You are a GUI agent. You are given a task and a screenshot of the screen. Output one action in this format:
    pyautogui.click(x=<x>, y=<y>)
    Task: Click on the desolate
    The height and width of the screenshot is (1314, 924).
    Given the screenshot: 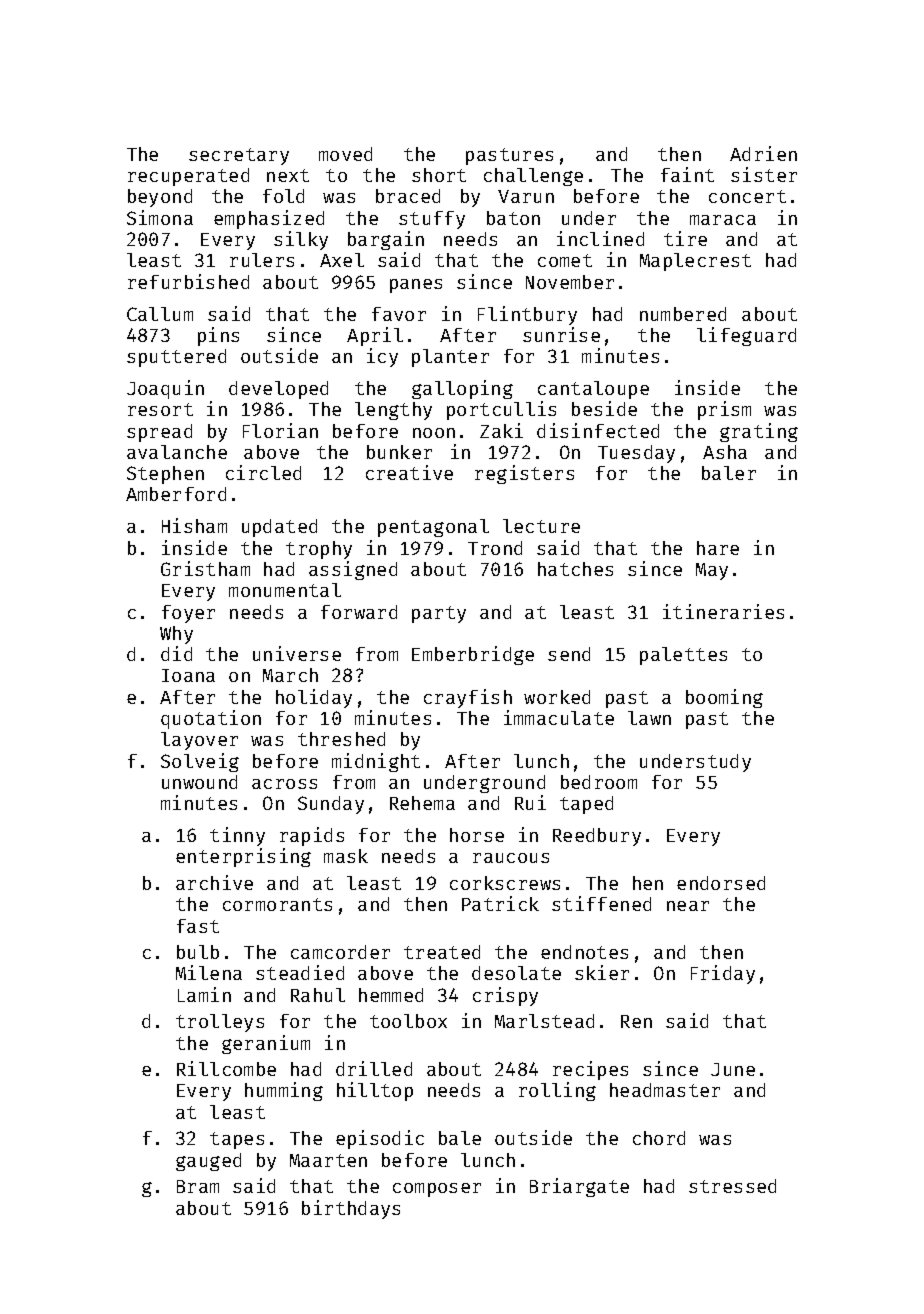 What is the action you would take?
    pyautogui.click(x=516, y=973)
